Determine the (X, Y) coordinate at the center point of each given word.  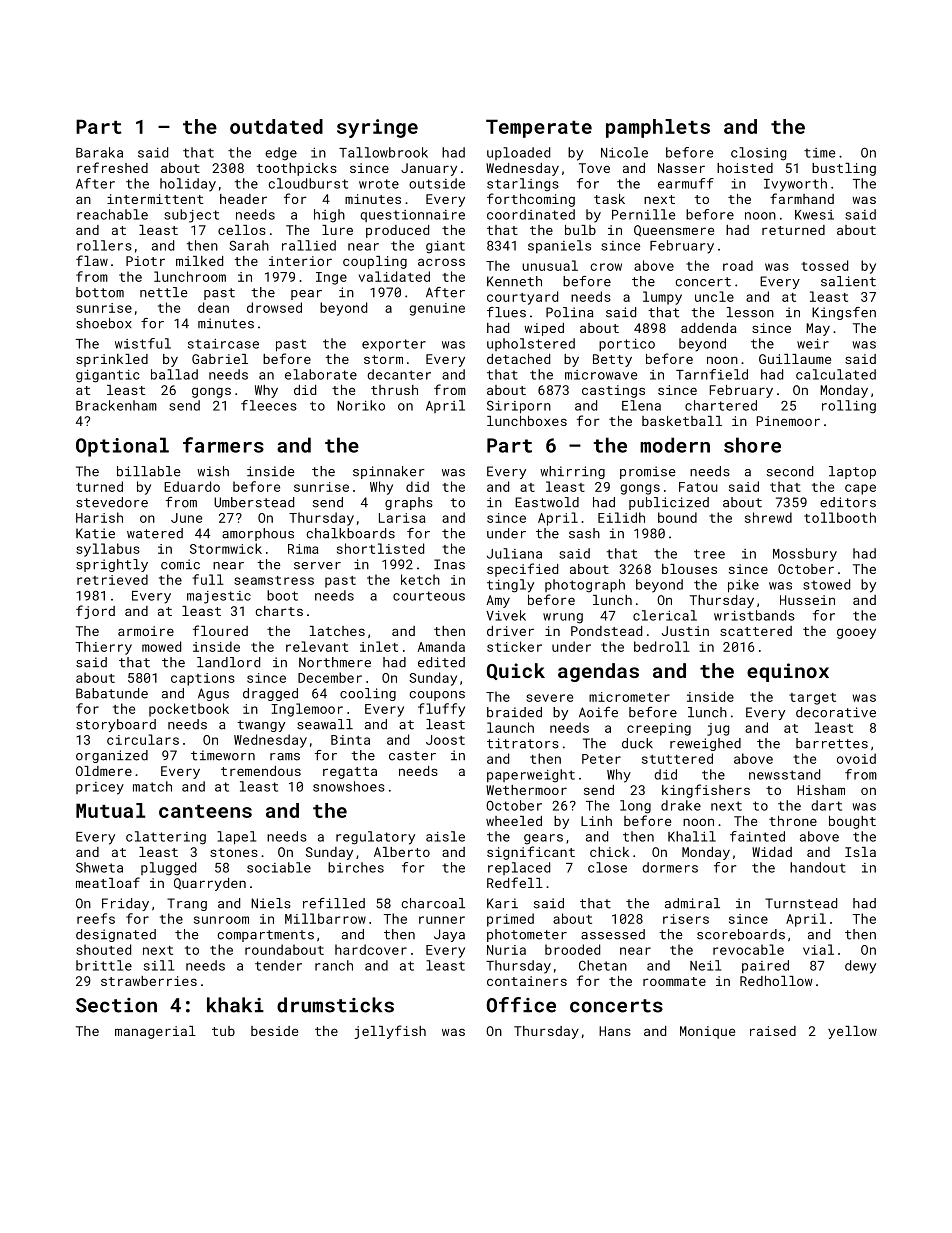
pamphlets (658, 128)
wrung (563, 618)
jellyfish (390, 1032)
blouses (689, 569)
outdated (276, 126)
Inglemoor (307, 710)
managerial (155, 1032)
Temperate (539, 128)
